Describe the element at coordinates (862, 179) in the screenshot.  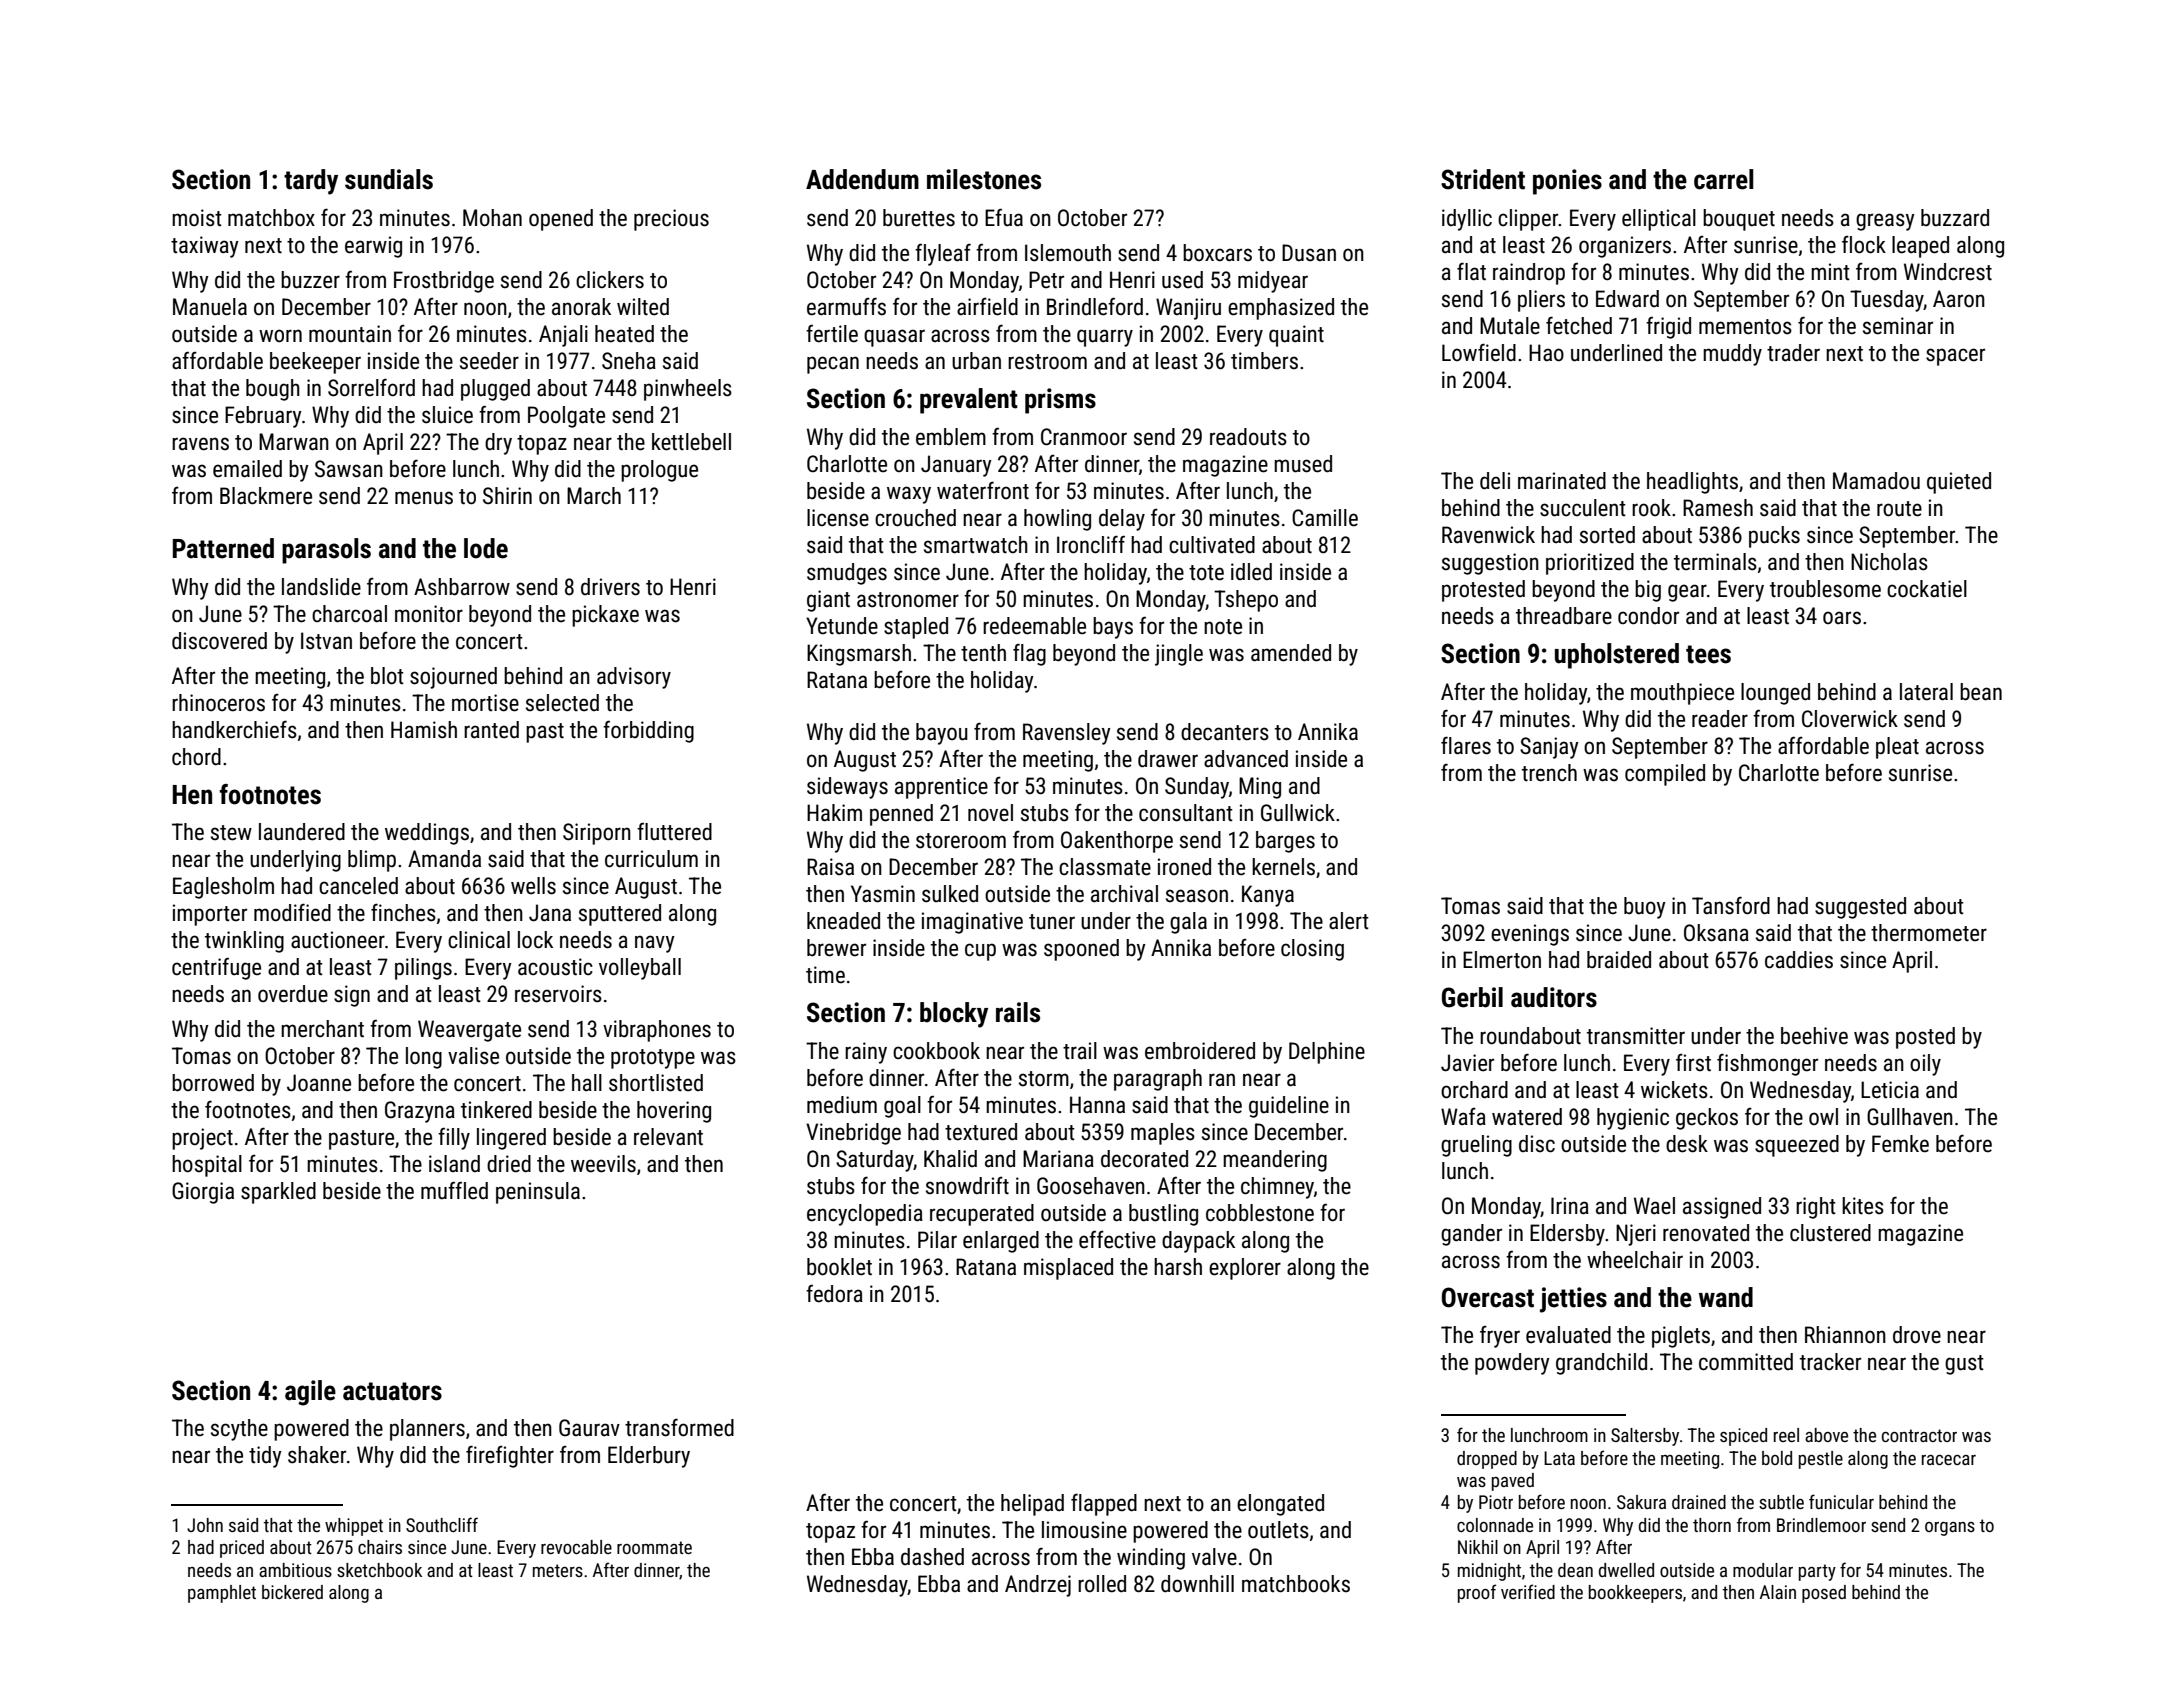
I see `Addendum` at that location.
